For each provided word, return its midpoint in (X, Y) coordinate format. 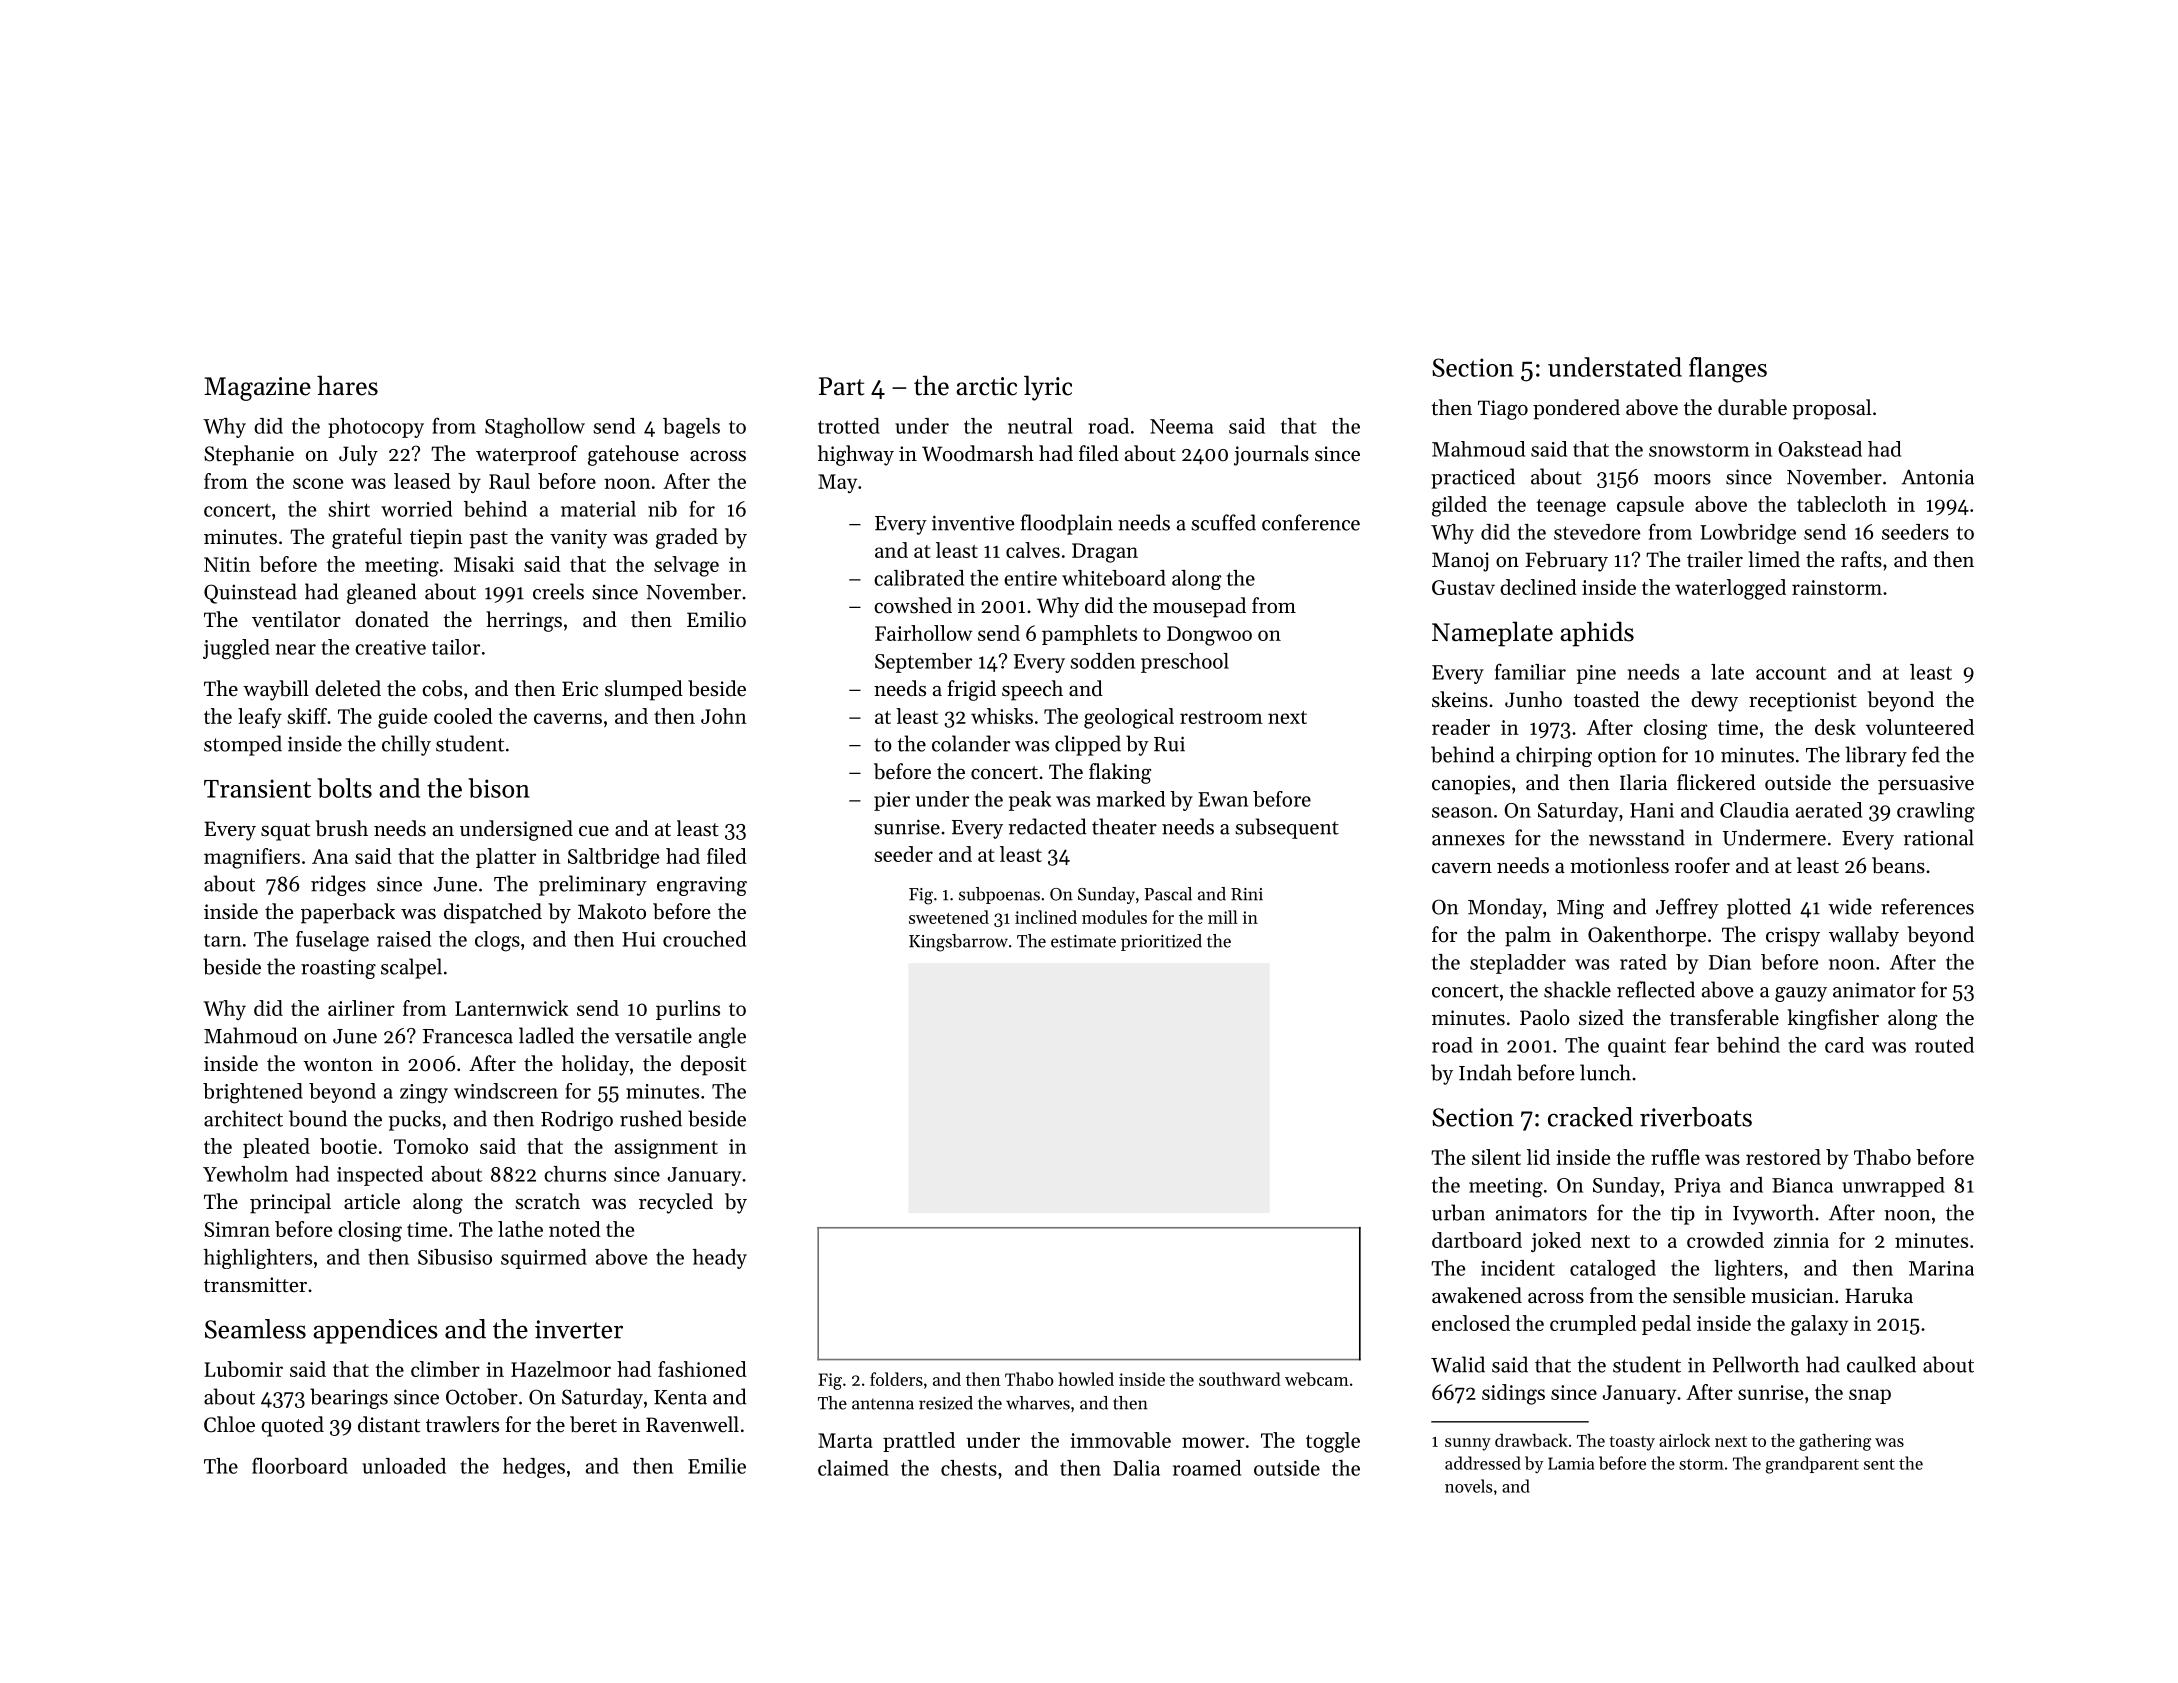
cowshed (913, 605)
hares (347, 385)
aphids (1597, 634)
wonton (338, 1065)
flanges (1728, 370)
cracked (1590, 1117)
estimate (1083, 941)
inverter (579, 1329)
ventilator (296, 619)
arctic (987, 386)
